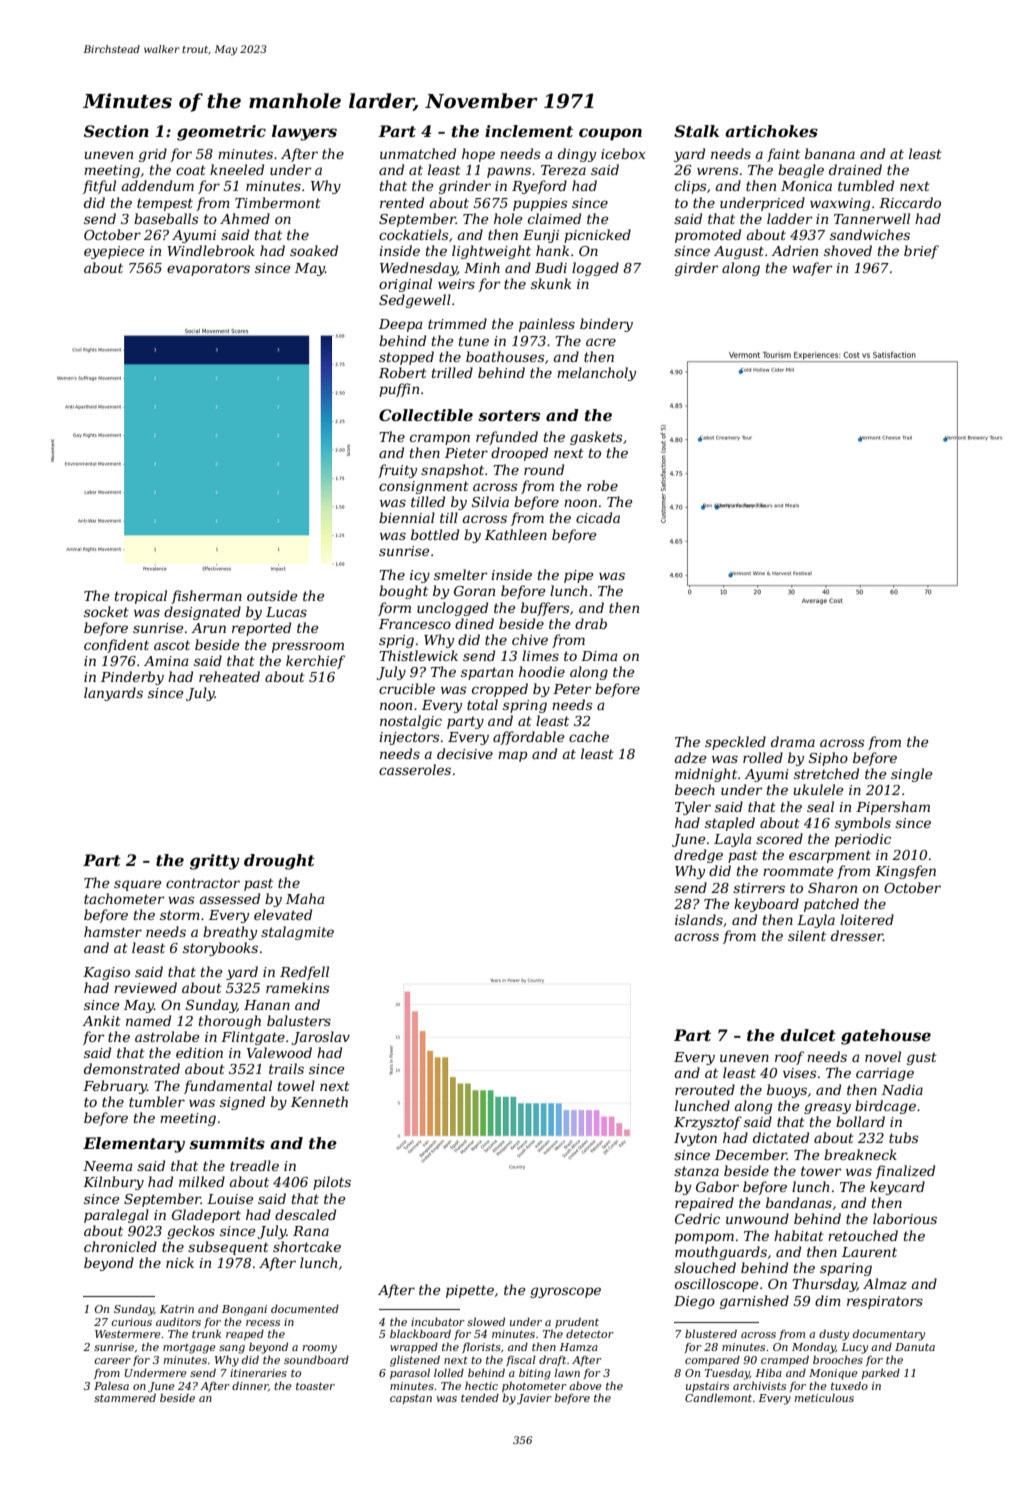 The image size is (1026, 1485). Describe the element at coordinates (208, 269) in the page. I see `evaporators` at that location.
